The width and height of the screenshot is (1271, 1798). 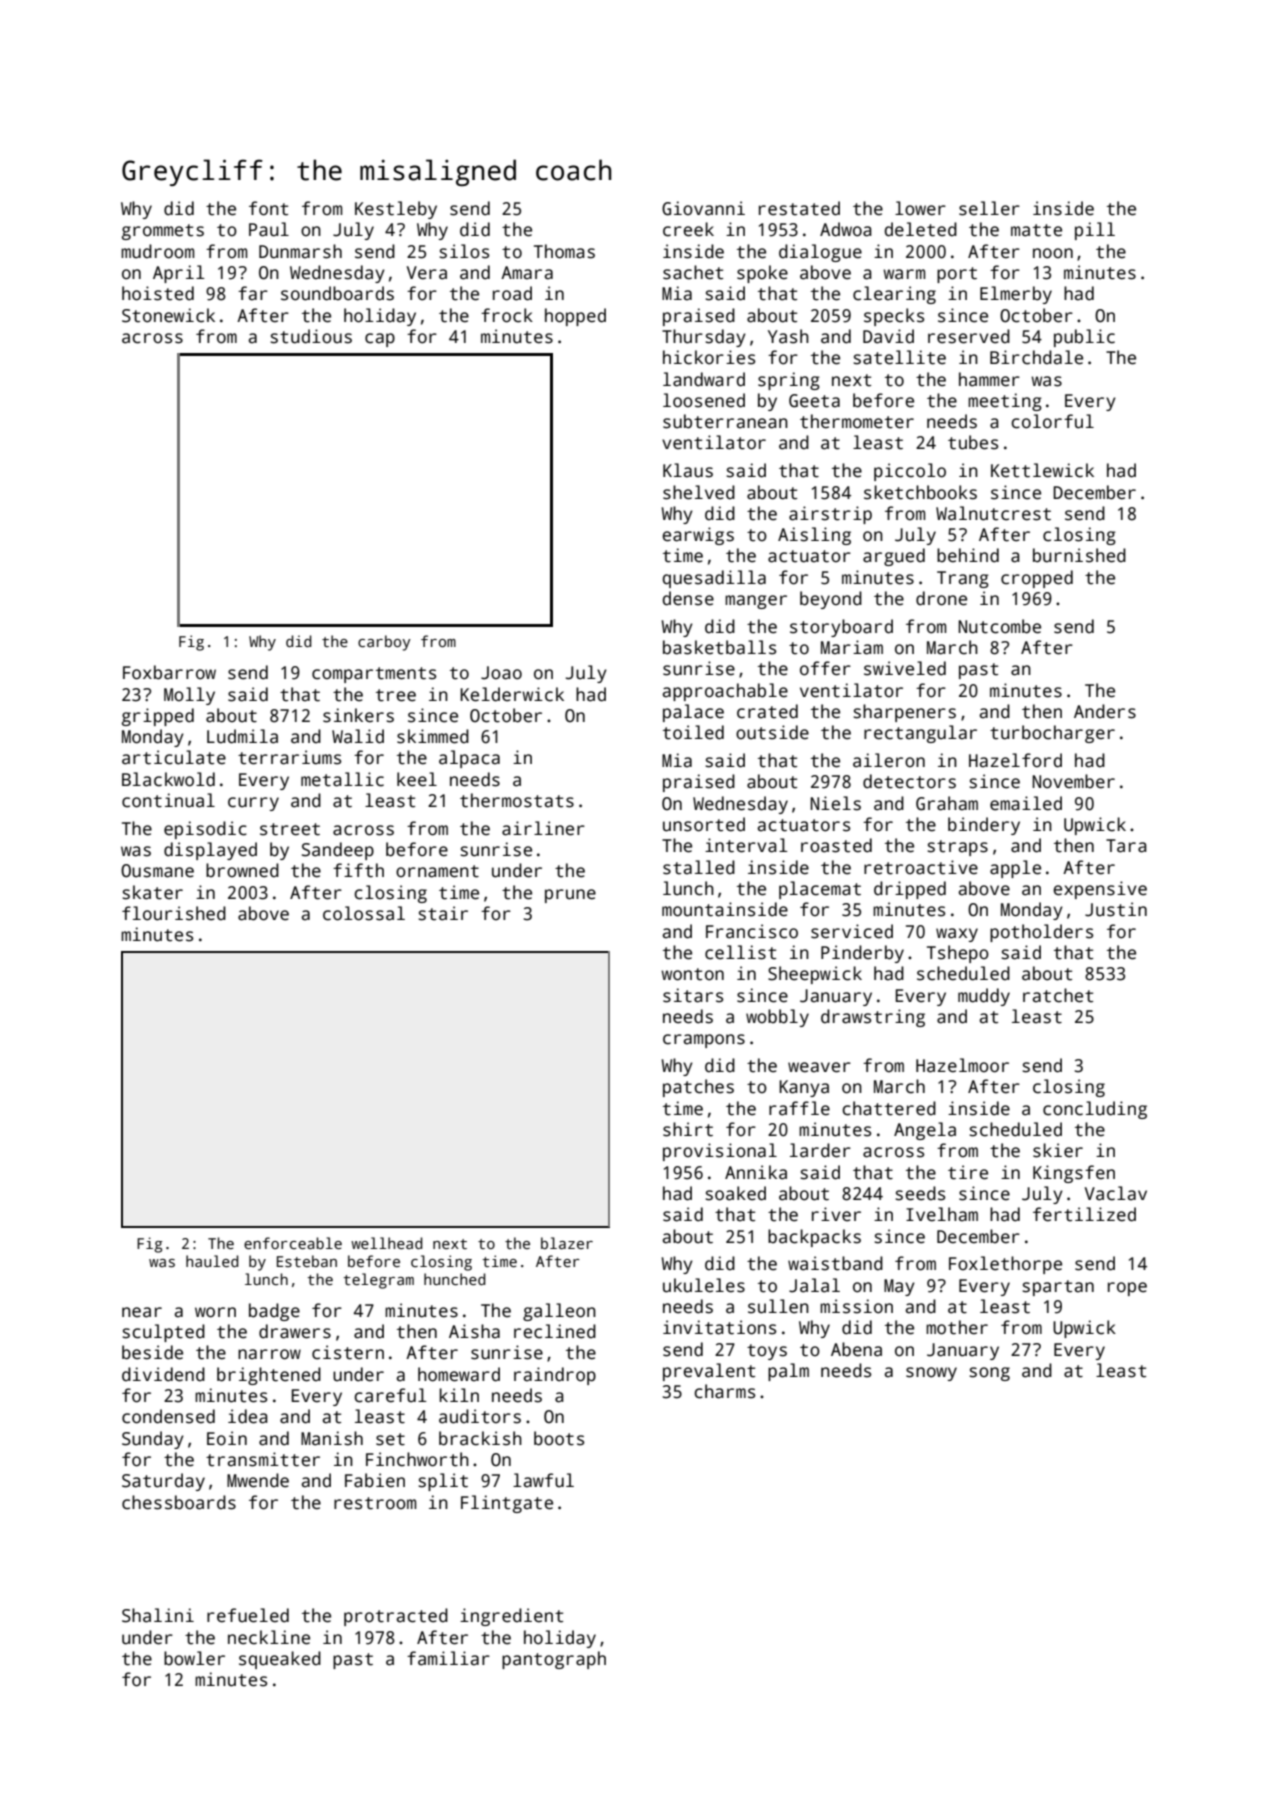 I want to click on carboy, so click(x=384, y=643).
